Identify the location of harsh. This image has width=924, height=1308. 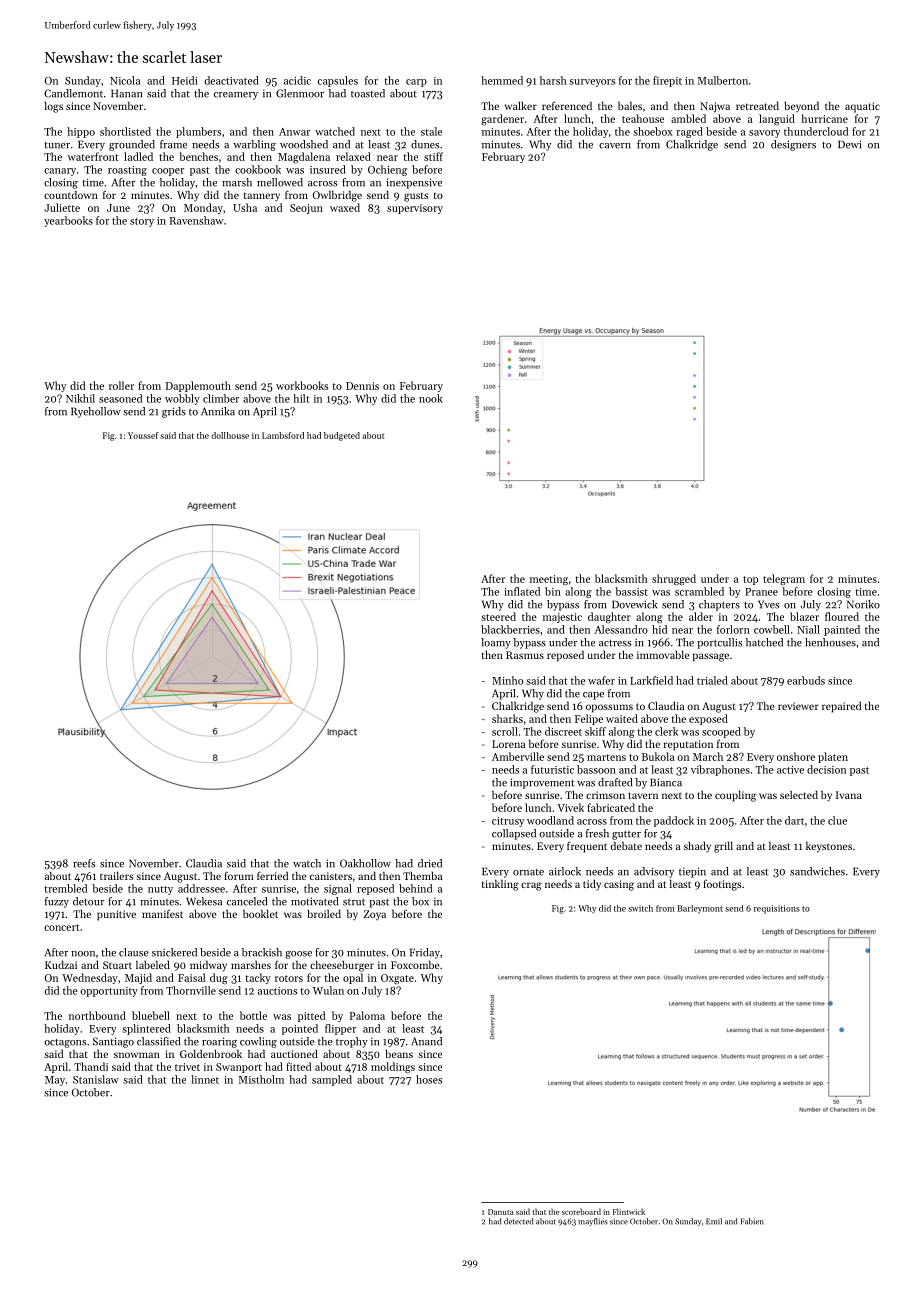
(553, 80).
